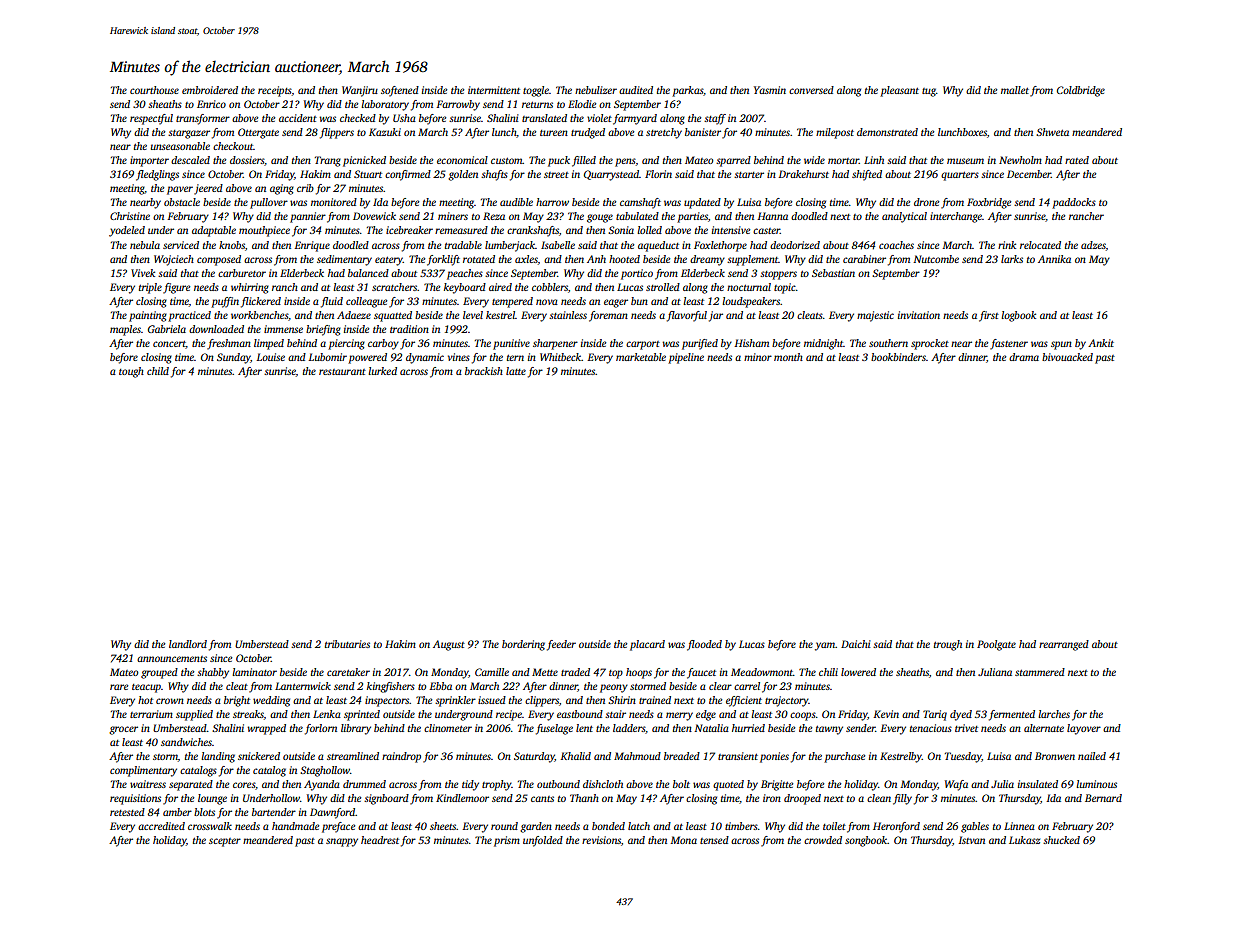 The image size is (1233, 952). What do you see at coordinates (1015, 90) in the document?
I see `mallet` at bounding box center [1015, 90].
